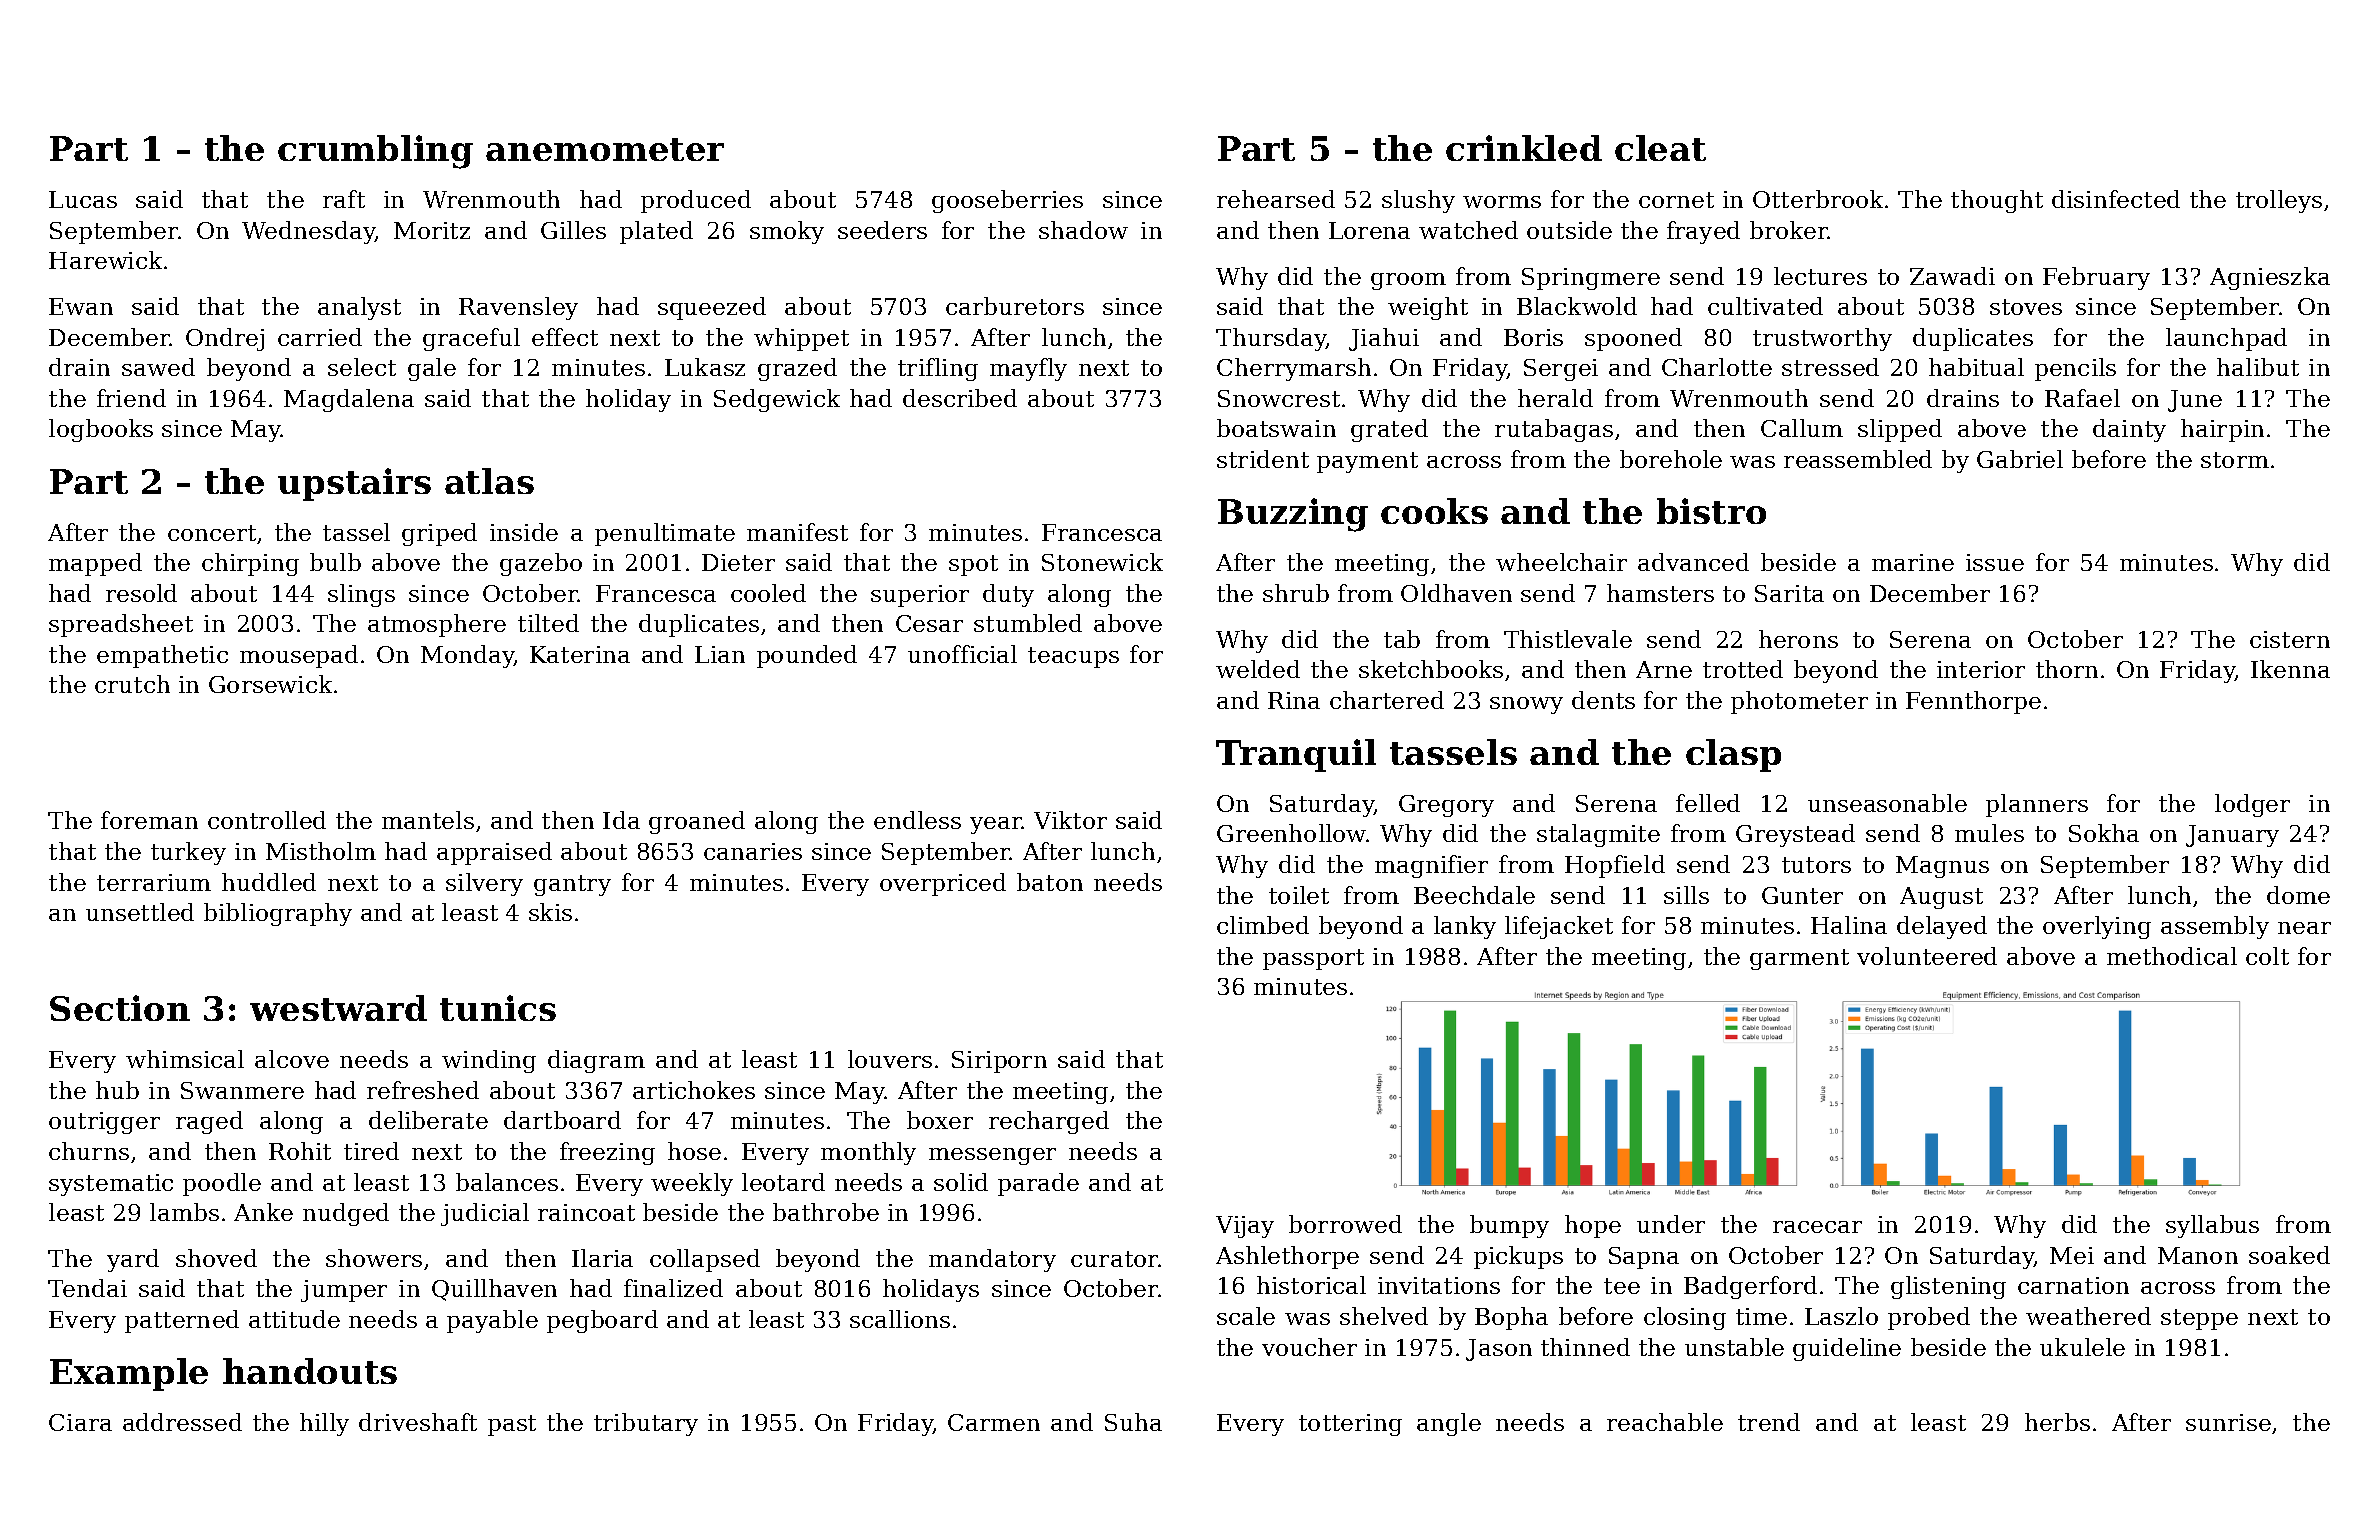  Describe the element at coordinates (494, 853) in the screenshot. I see `appraised` at that location.
